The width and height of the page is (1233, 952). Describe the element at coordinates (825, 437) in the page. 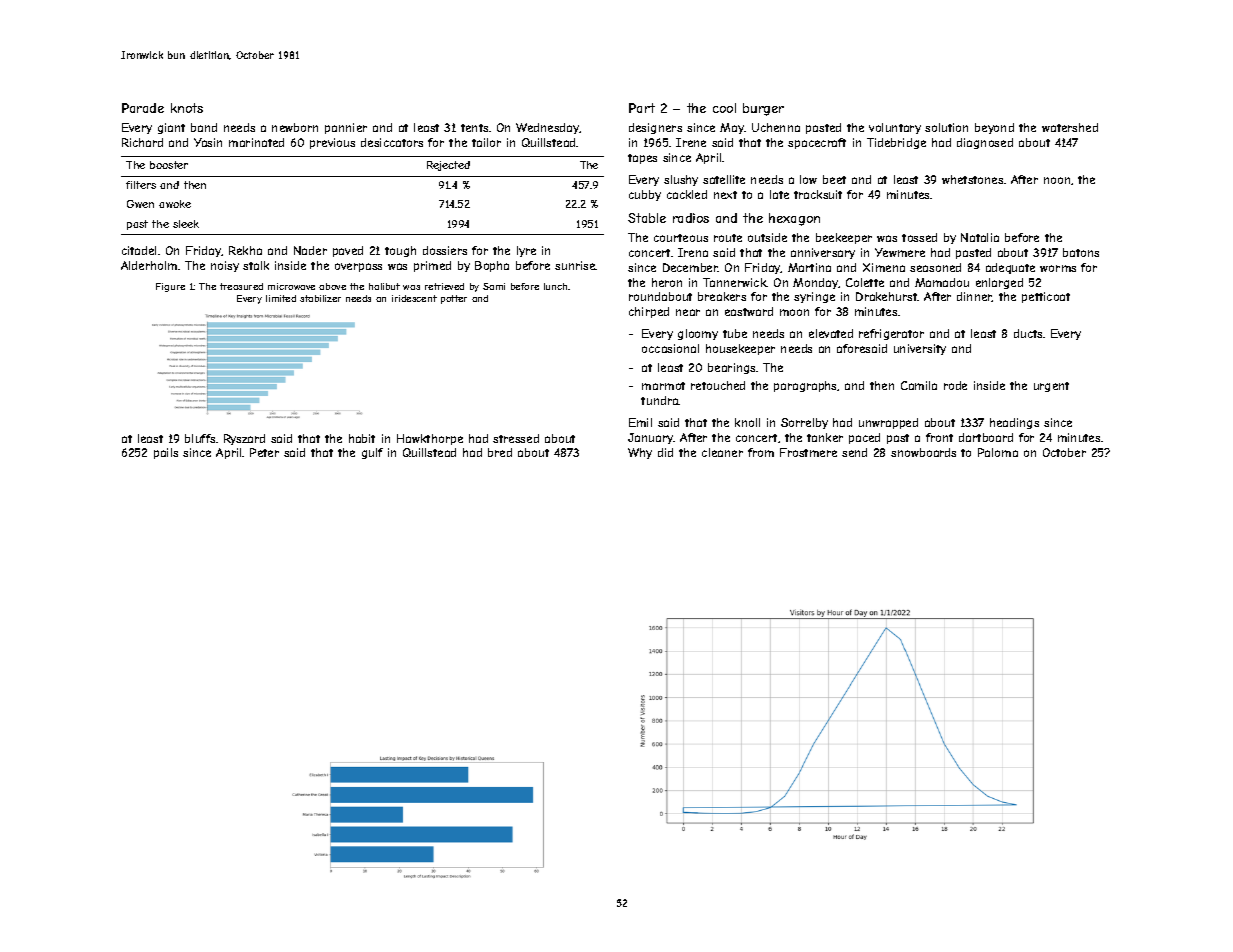

I see `tanker` at that location.
